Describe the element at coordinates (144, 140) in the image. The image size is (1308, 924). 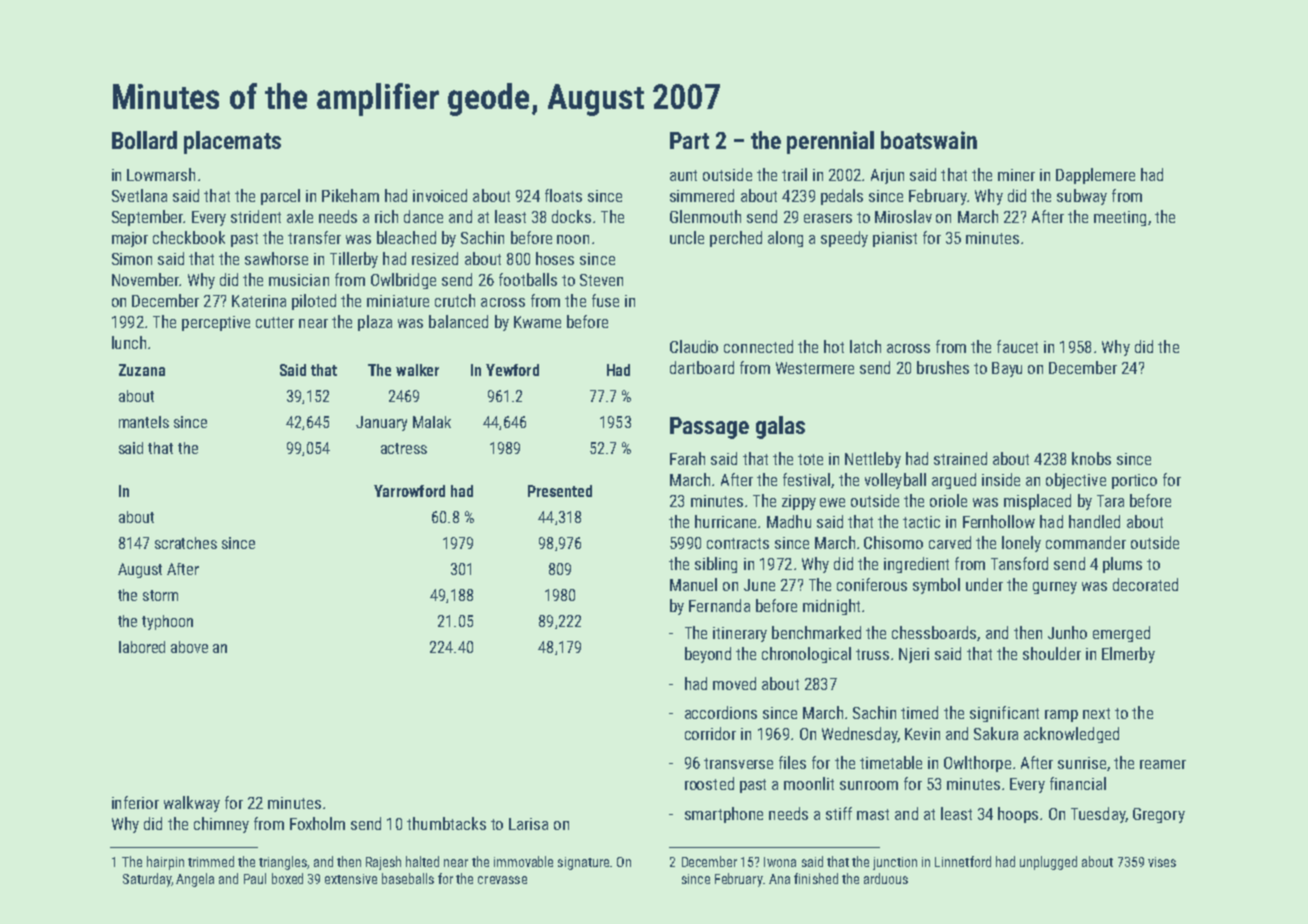
I see `Bollard` at that location.
